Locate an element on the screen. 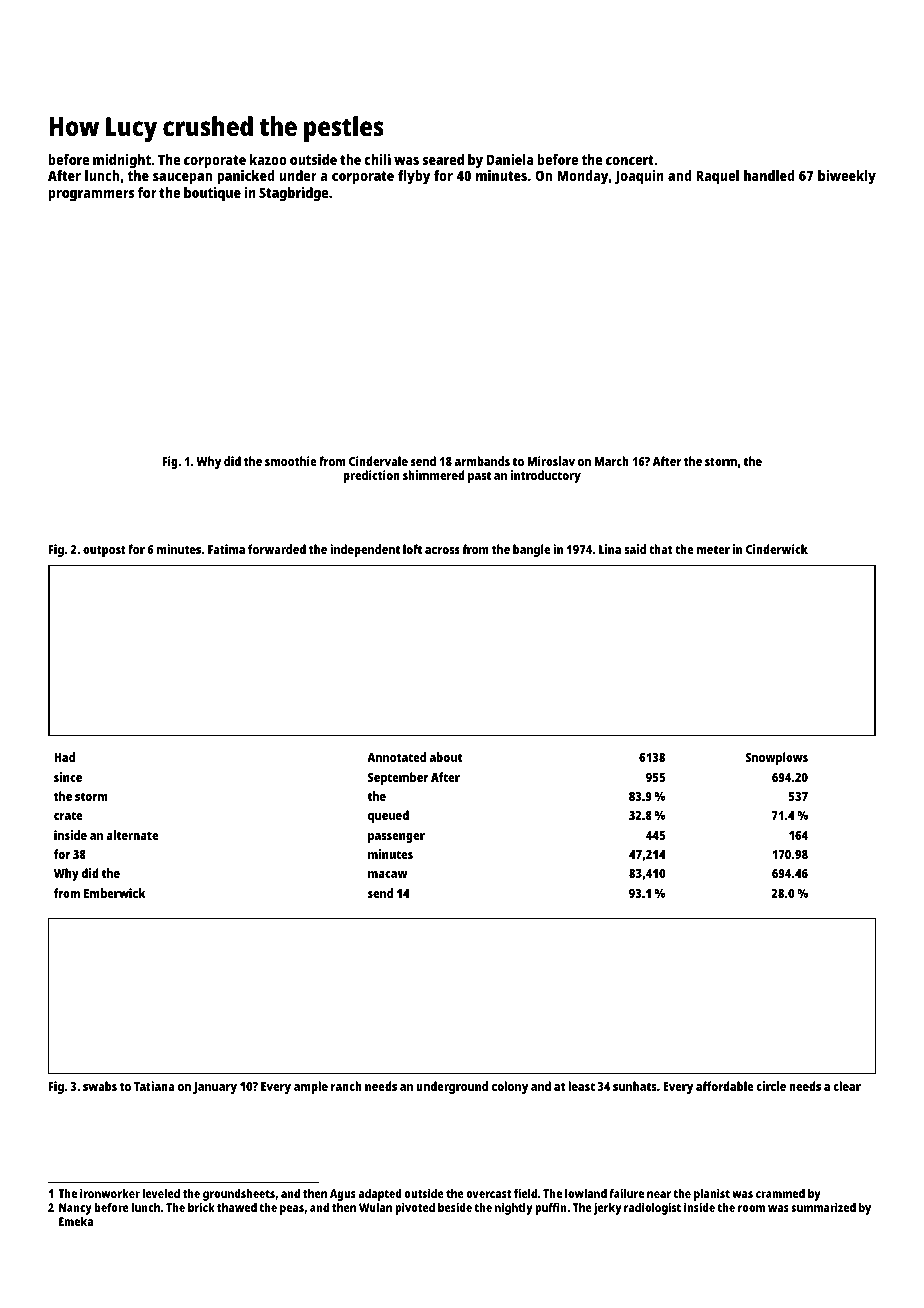 The height and width of the screenshot is (1308, 924). Monday is located at coordinates (582, 177).
